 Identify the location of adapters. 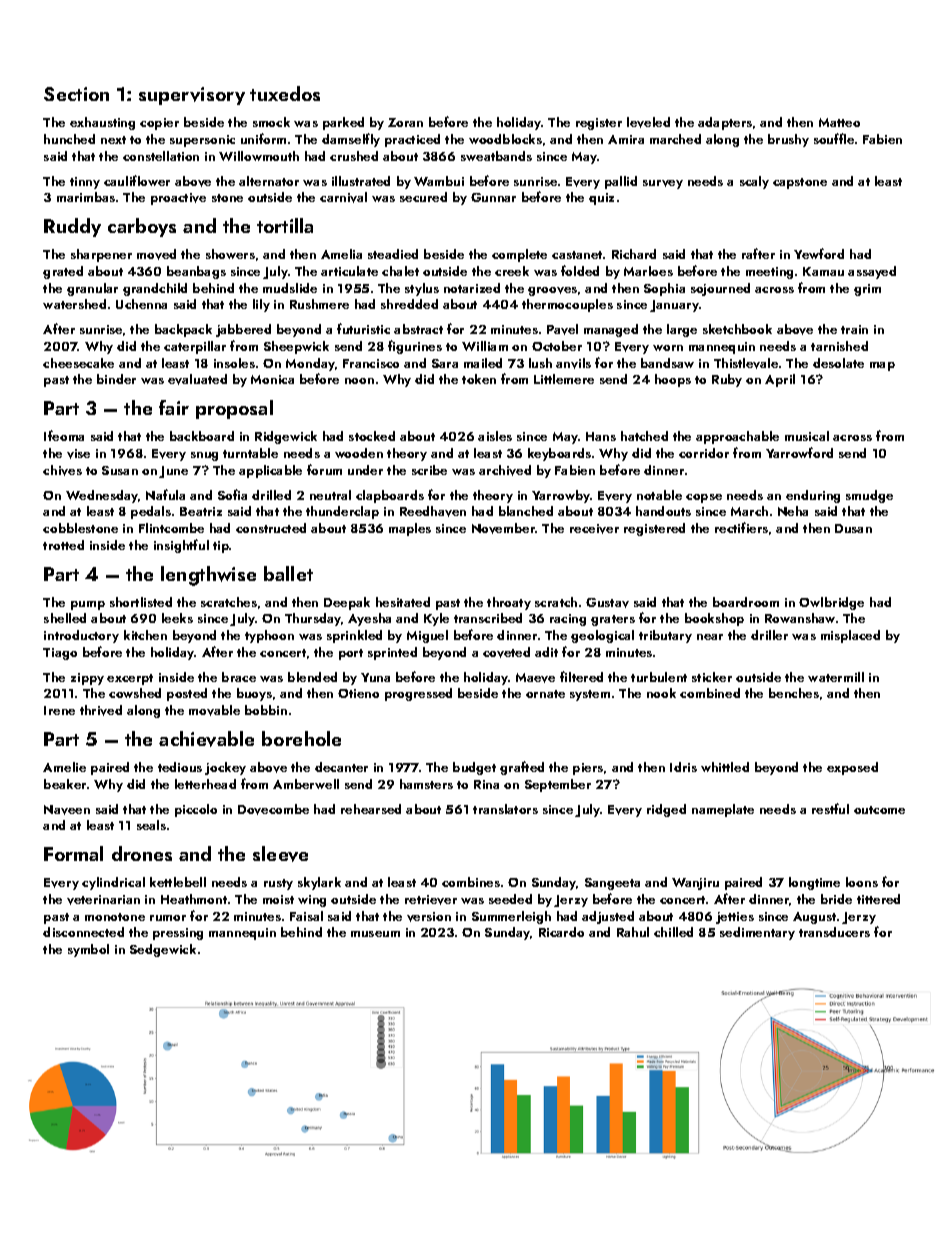
(725, 123).
